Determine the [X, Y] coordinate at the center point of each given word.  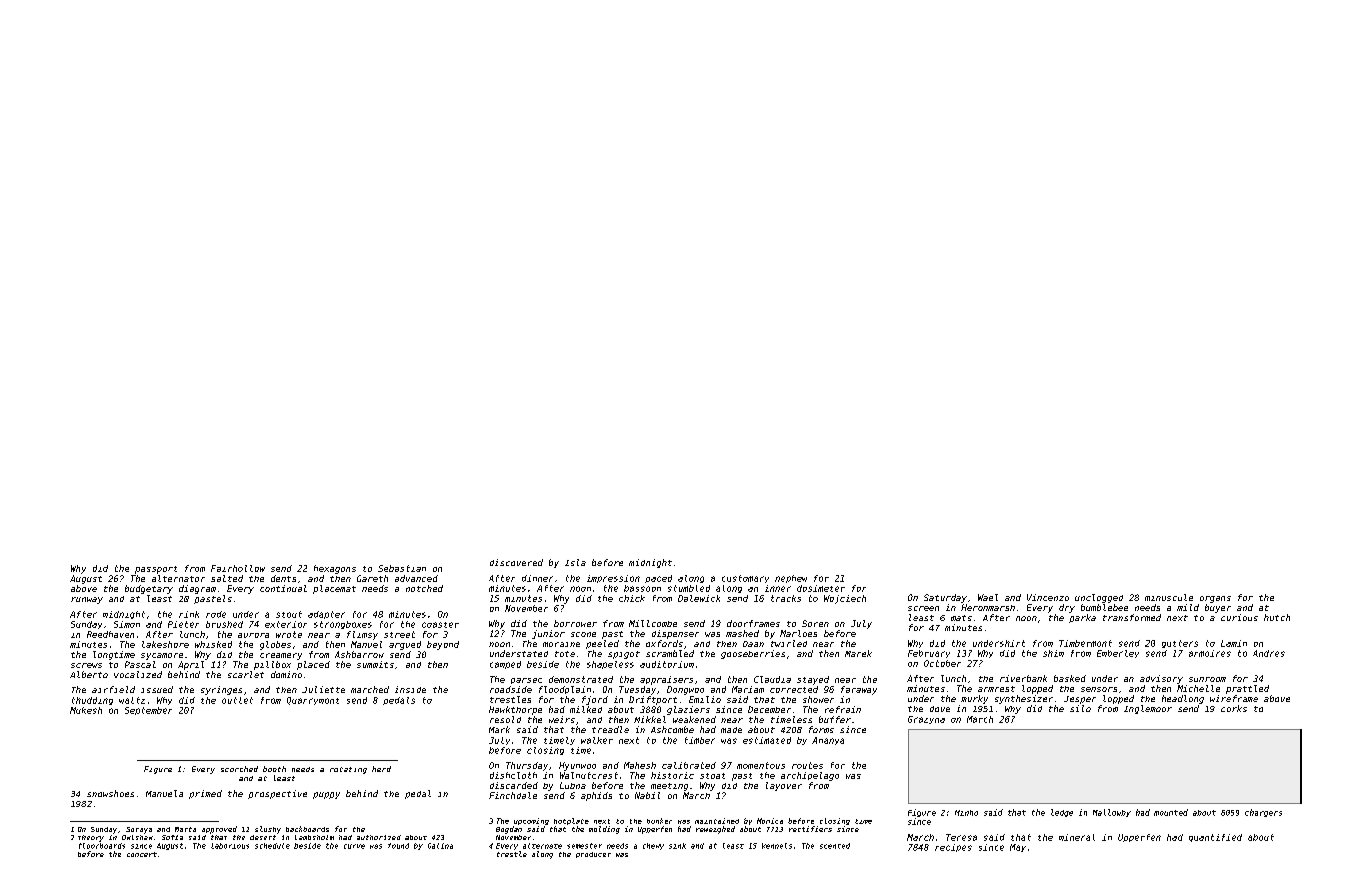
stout [289, 614]
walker [597, 740]
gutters [1180, 644]
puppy [326, 795]
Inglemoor [1148, 709]
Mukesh [86, 710]
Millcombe [653, 623]
